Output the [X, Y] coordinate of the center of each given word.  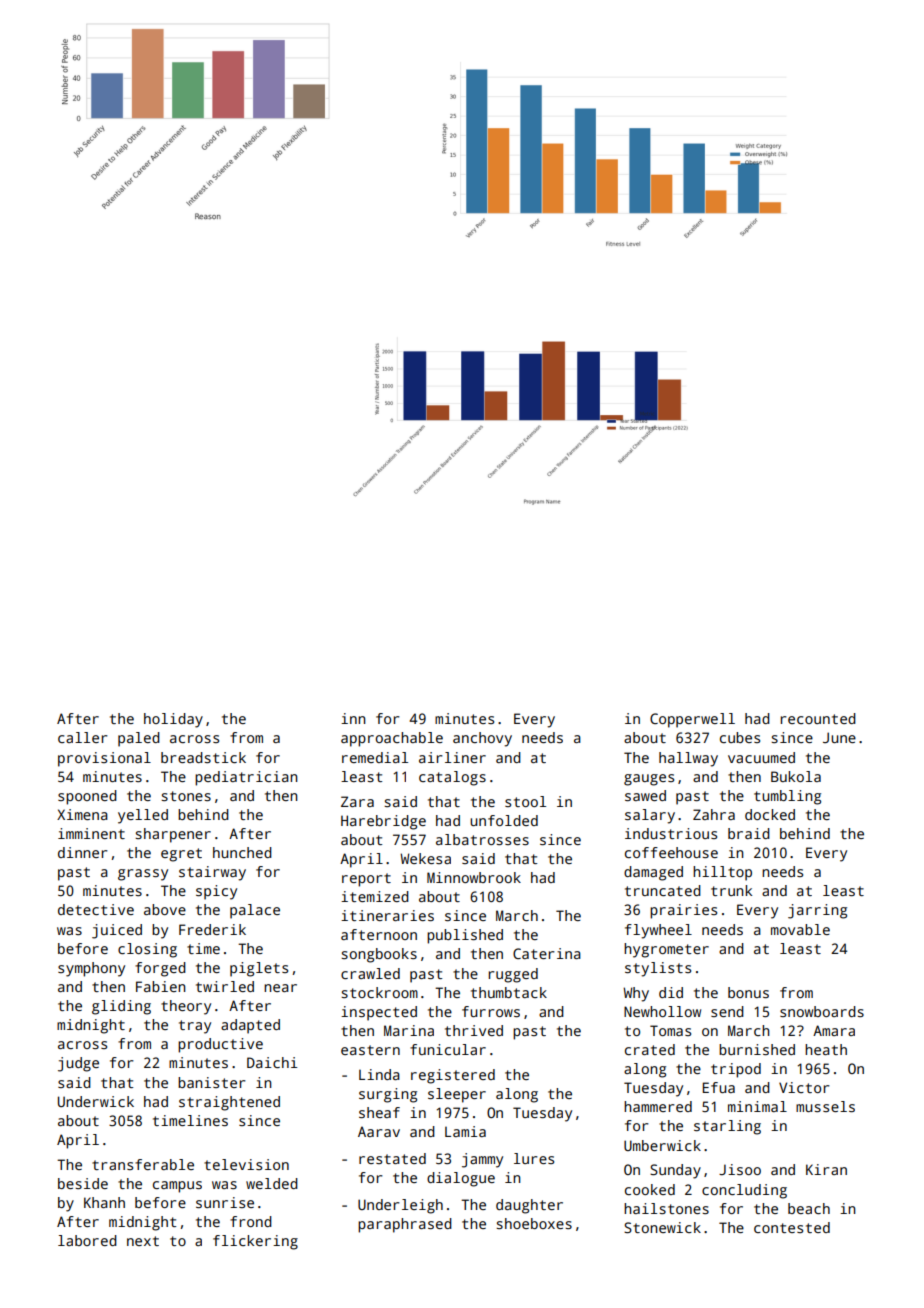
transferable [143, 1164]
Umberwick [662, 1145]
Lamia [465, 1131]
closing [147, 950]
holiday [173, 720]
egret [181, 855]
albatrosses [482, 839]
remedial [375, 757]
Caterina [547, 953]
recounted [818, 718]
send [727, 1011]
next [143, 1241]
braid [749, 833]
